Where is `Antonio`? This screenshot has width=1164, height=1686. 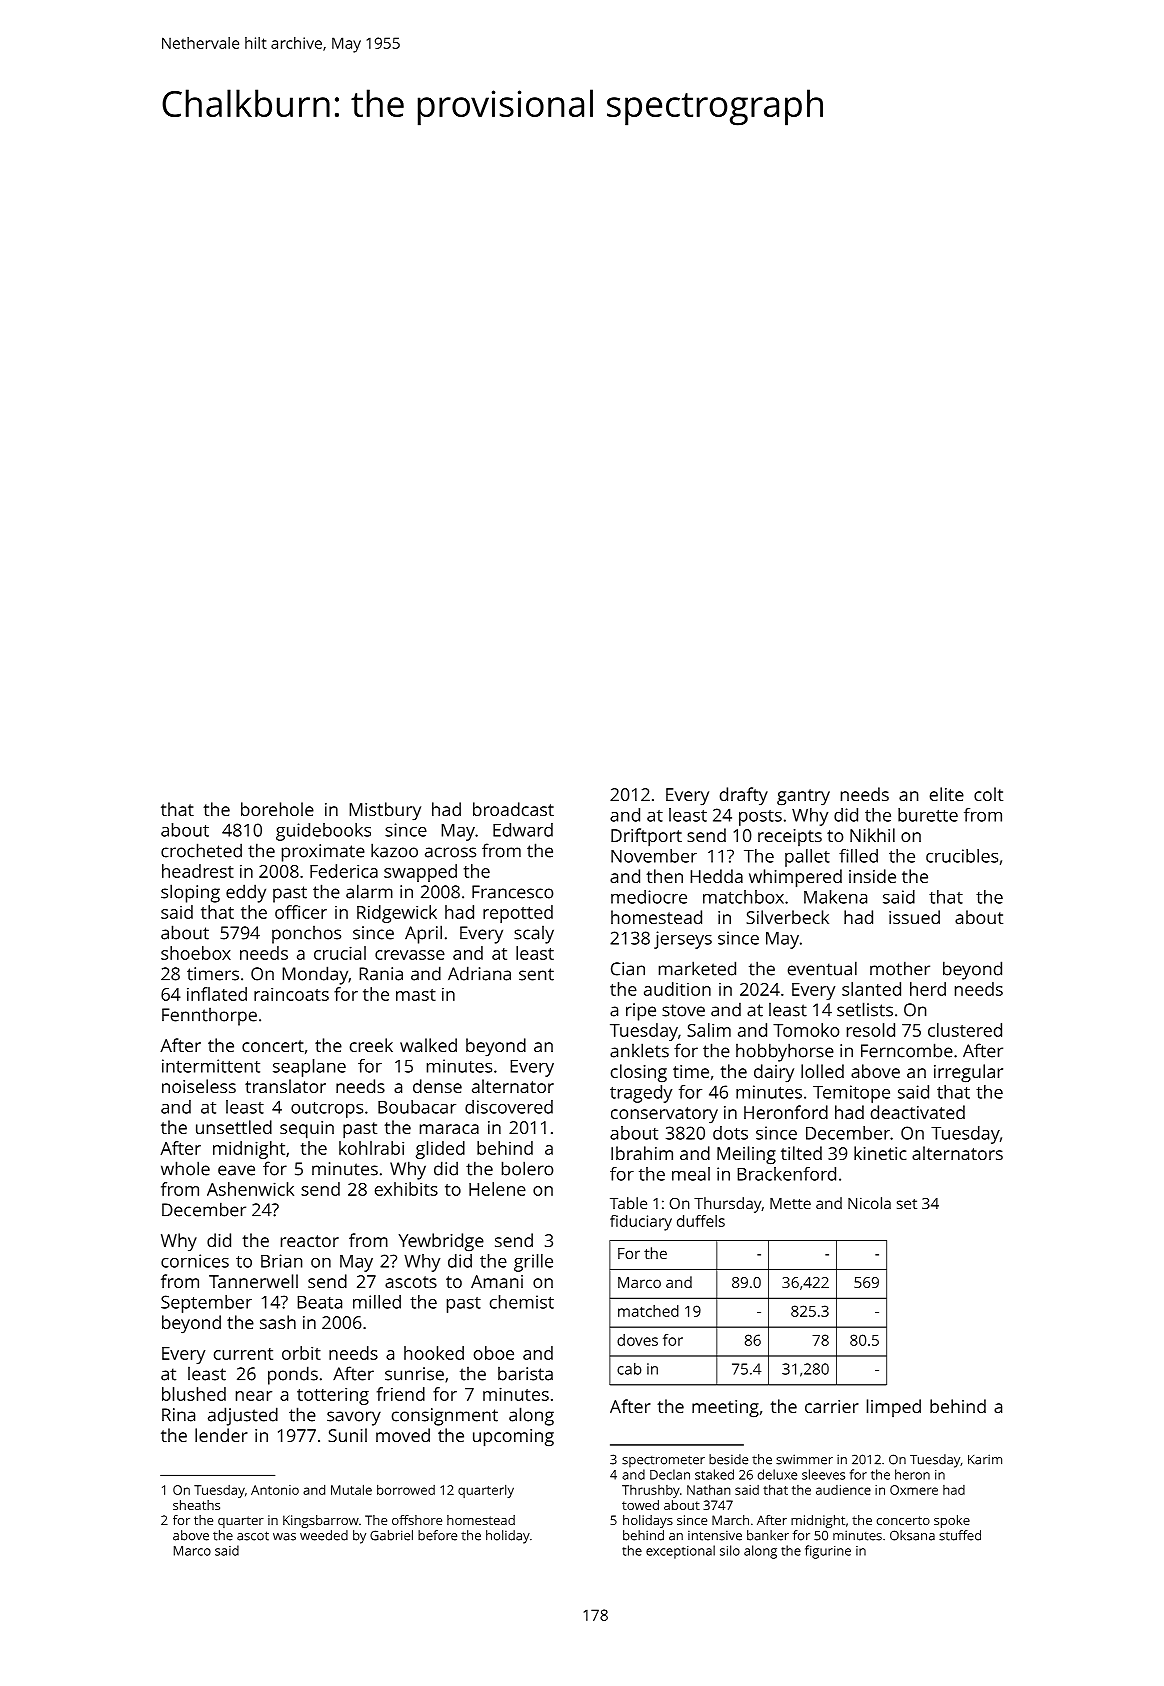
Antonio is located at coordinates (275, 1490).
